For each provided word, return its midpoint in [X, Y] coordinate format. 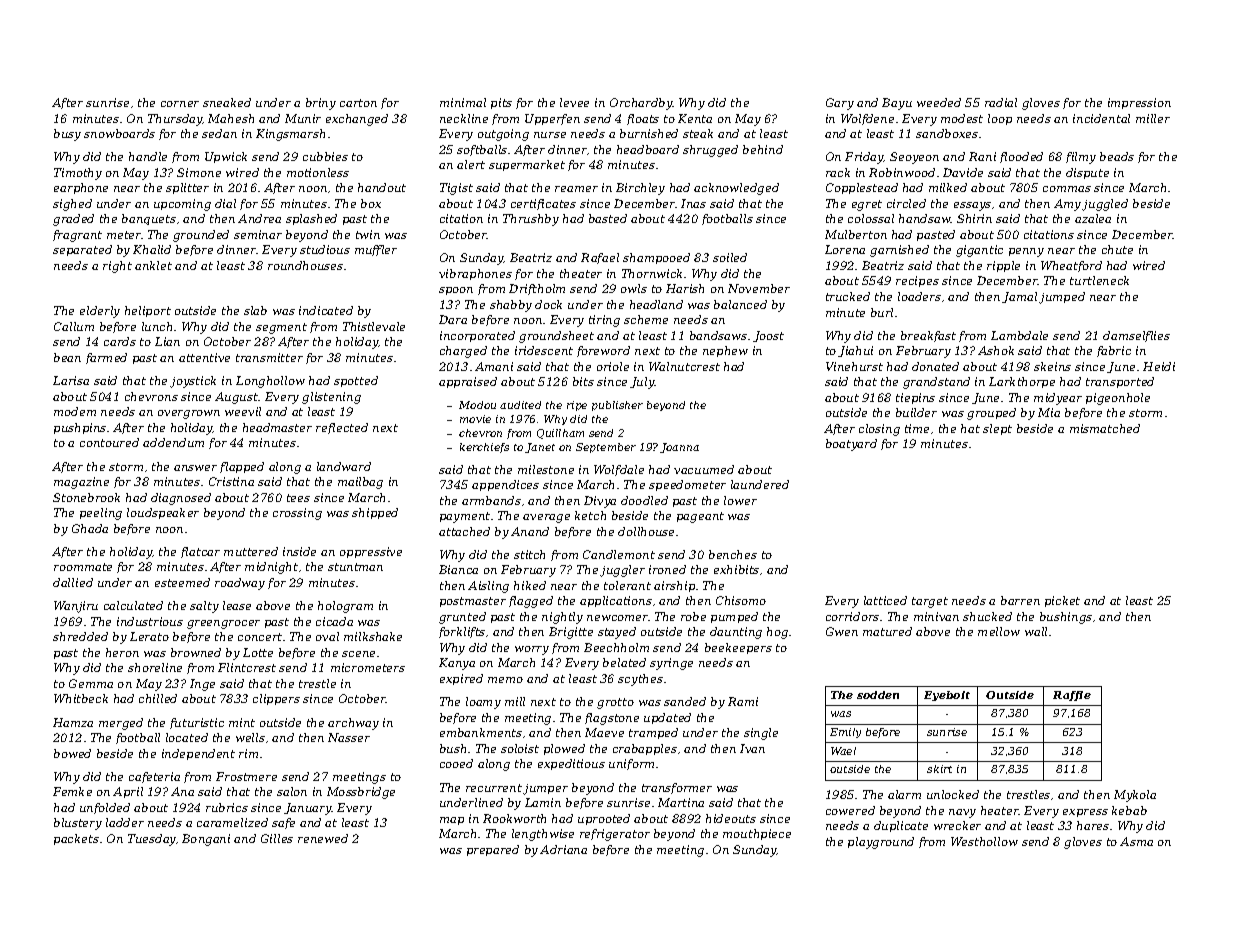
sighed [72, 205]
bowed [72, 753]
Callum [74, 326]
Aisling [488, 587]
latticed [885, 600]
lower [740, 500]
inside [299, 551]
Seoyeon [914, 158]
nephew [725, 351]
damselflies [1136, 336]
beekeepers [738, 648]
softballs [482, 150]
